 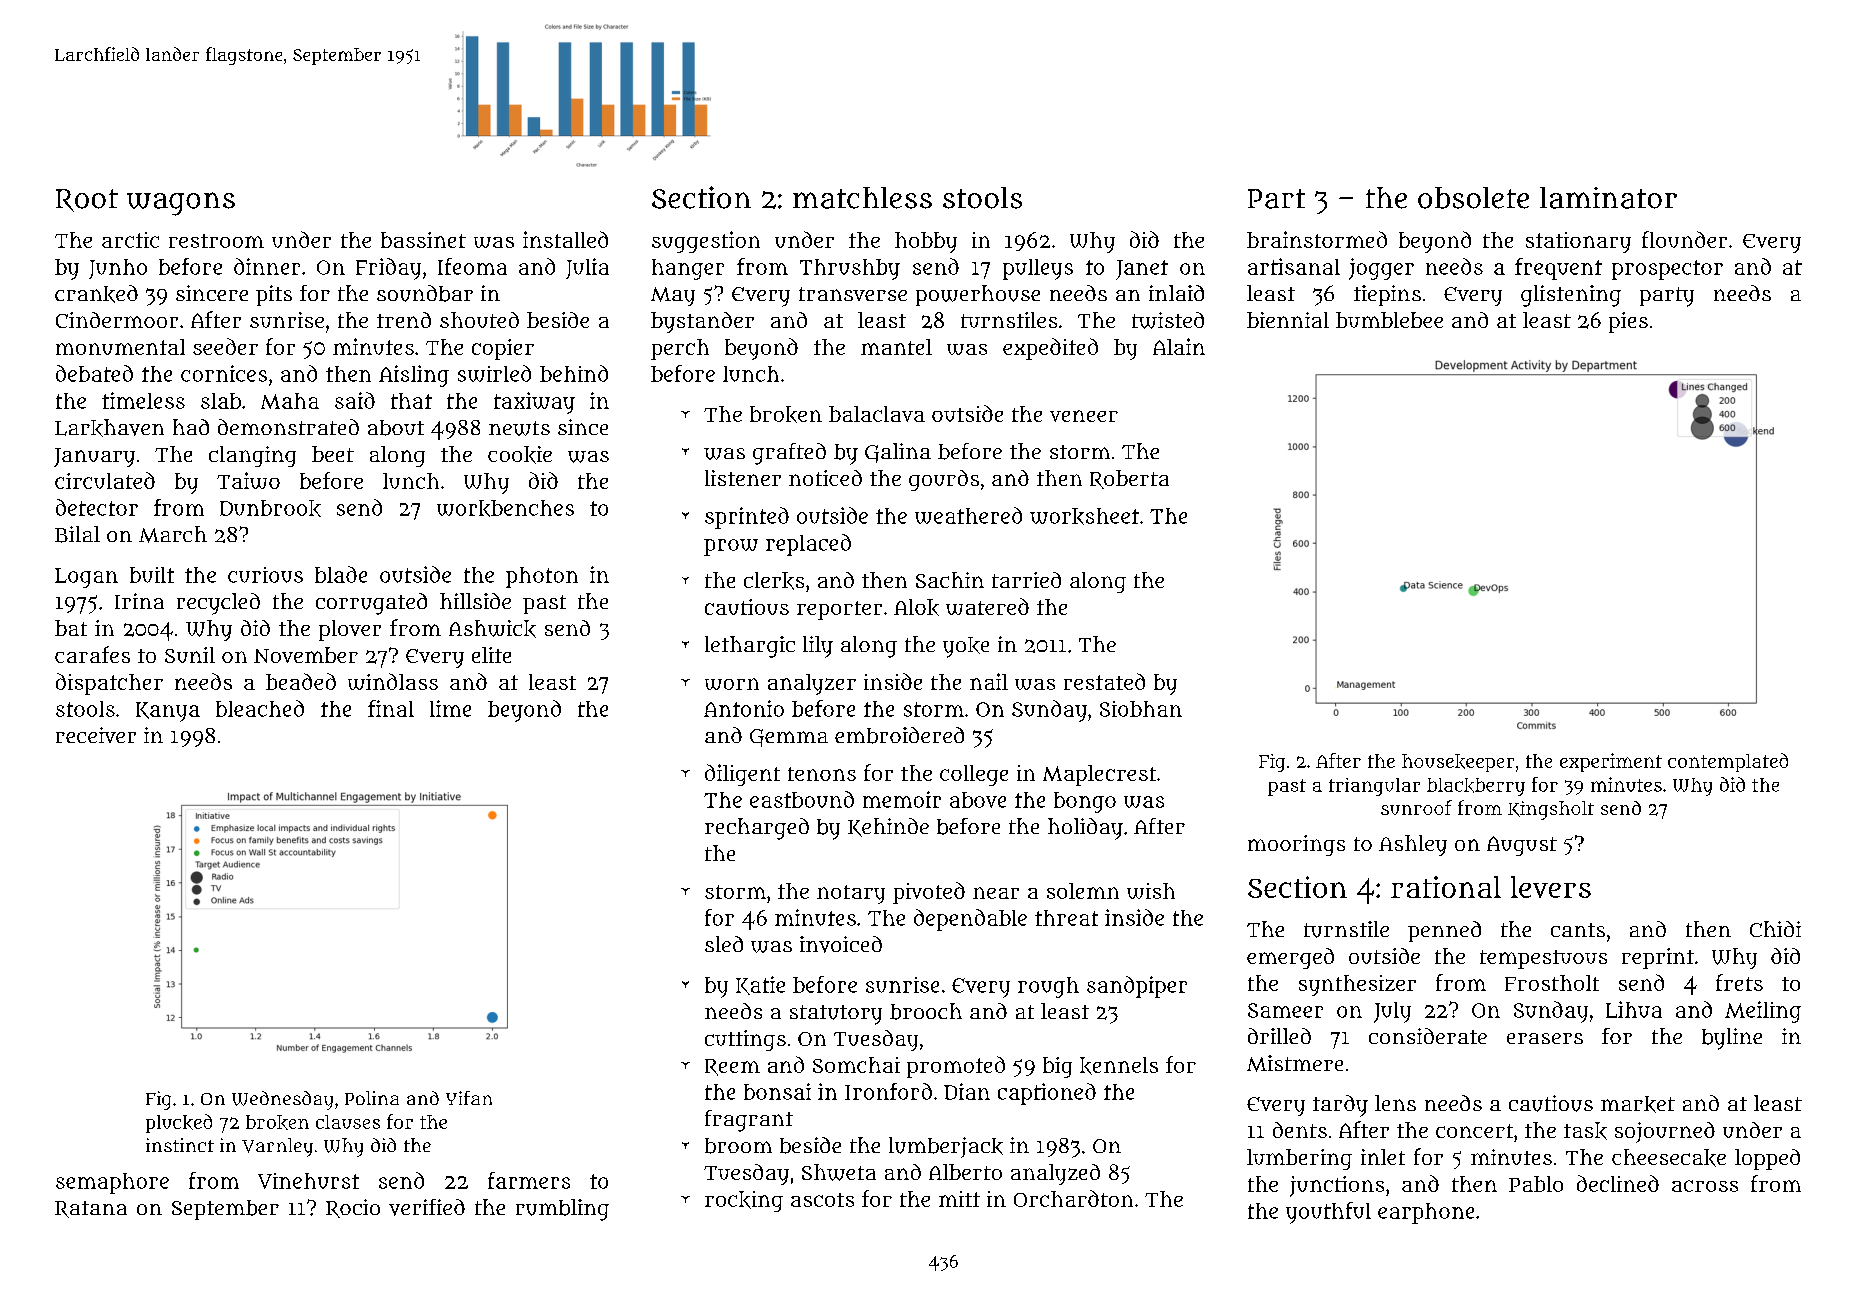 What do you see at coordinates (862, 198) in the page?
I see `matchless` at bounding box center [862, 198].
